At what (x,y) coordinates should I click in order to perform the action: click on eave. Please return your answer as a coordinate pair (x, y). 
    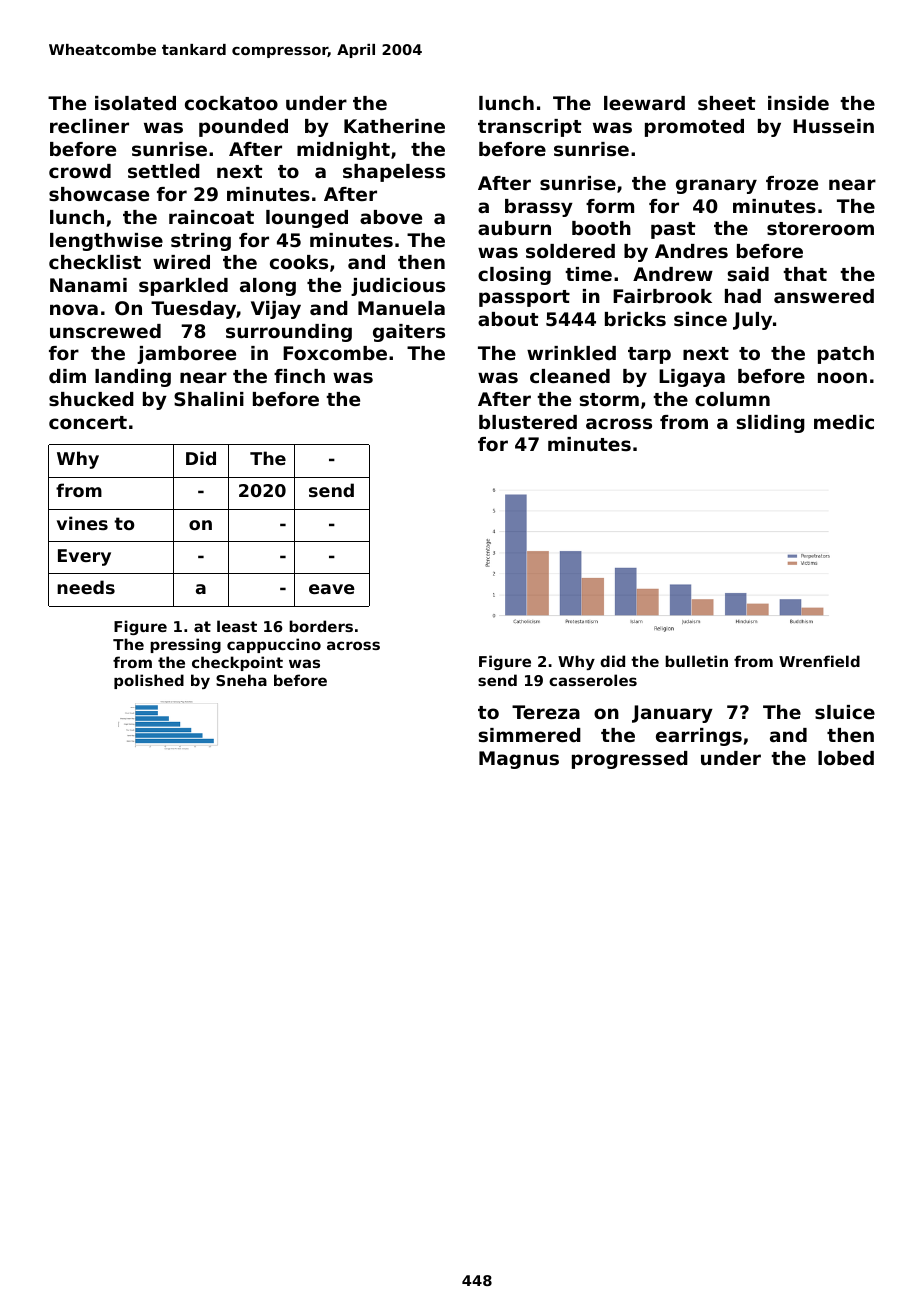
    Looking at the image, I should click on (332, 589).
